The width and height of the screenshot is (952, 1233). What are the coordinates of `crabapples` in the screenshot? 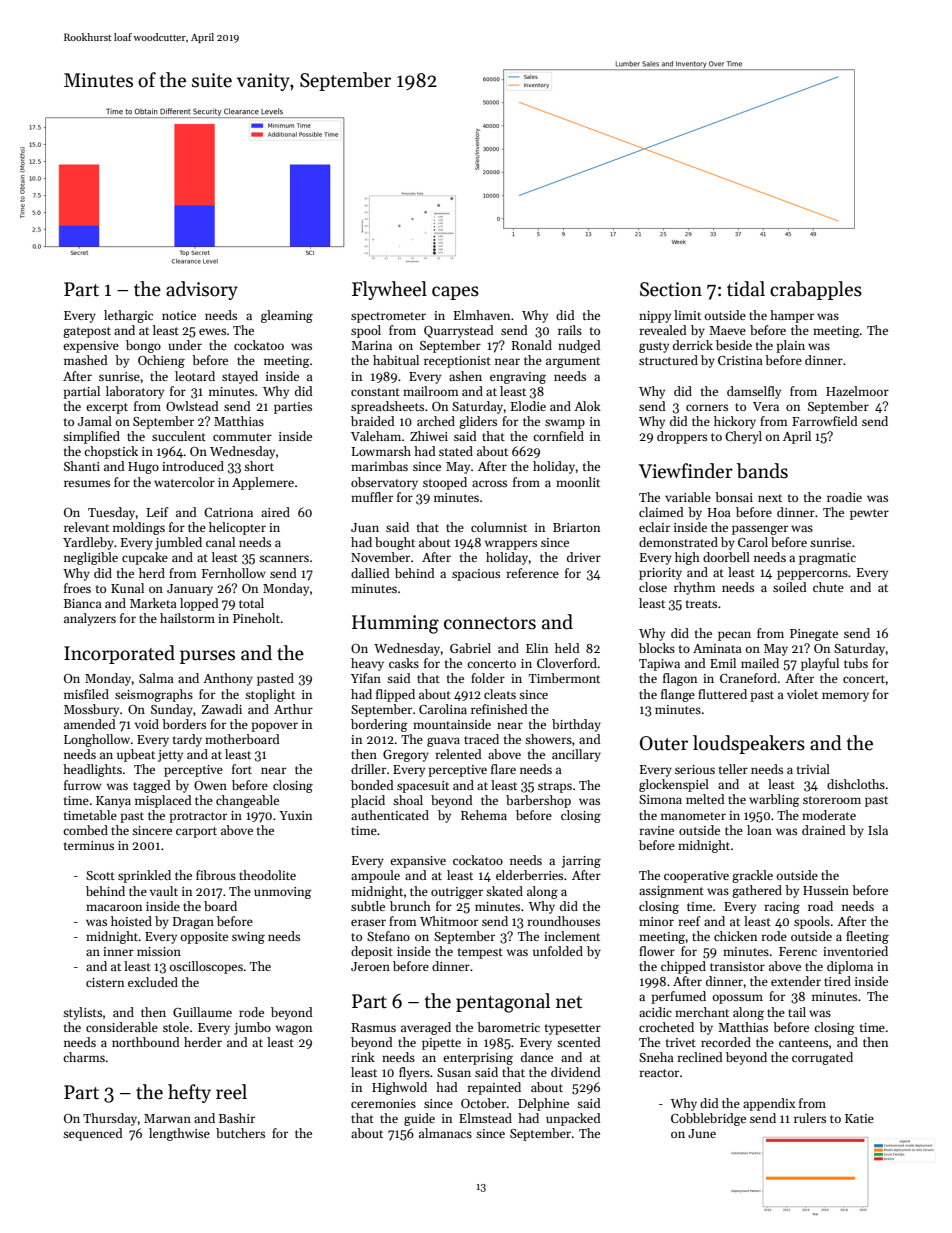 It's located at (816, 290).
